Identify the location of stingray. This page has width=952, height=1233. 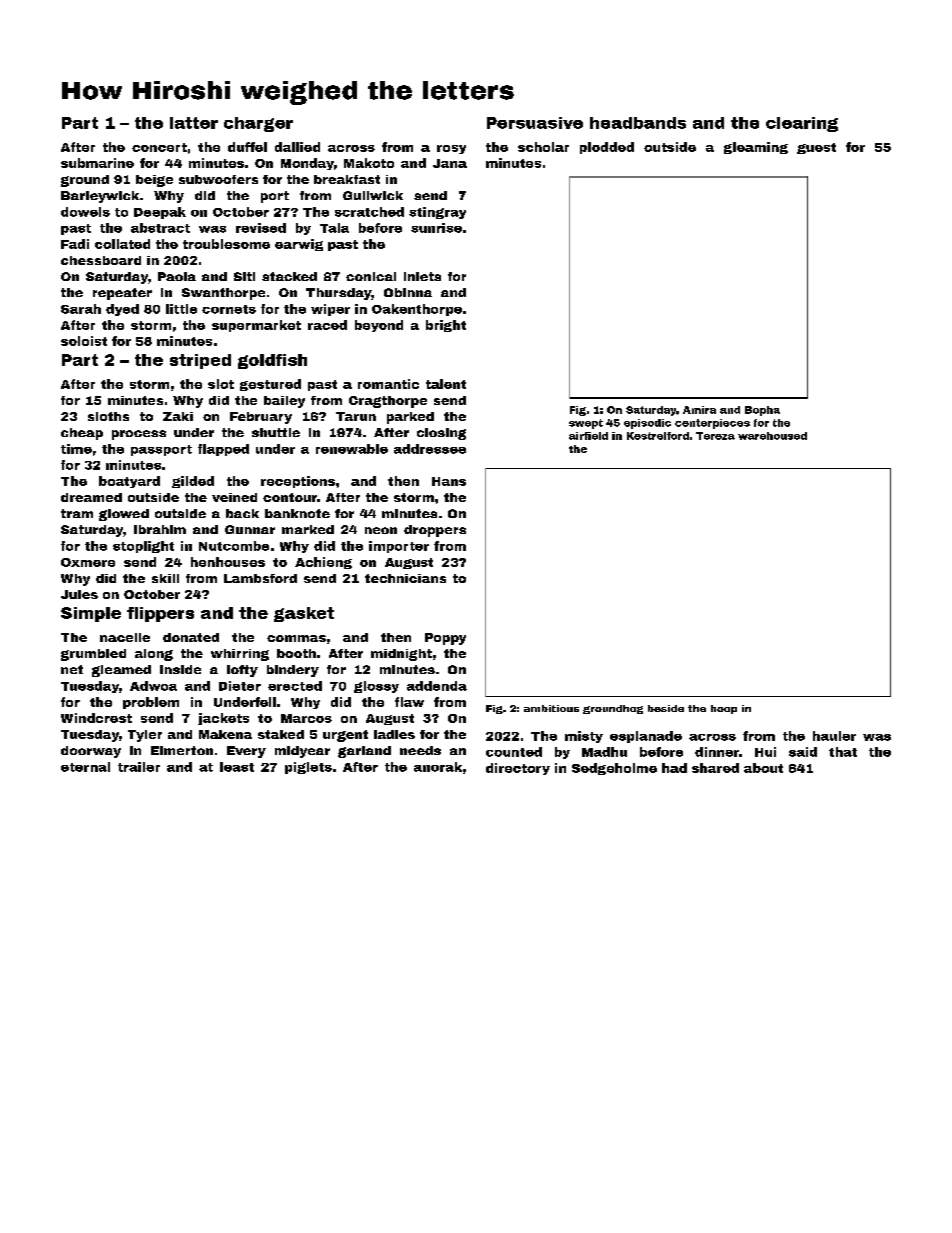
(437, 213).
